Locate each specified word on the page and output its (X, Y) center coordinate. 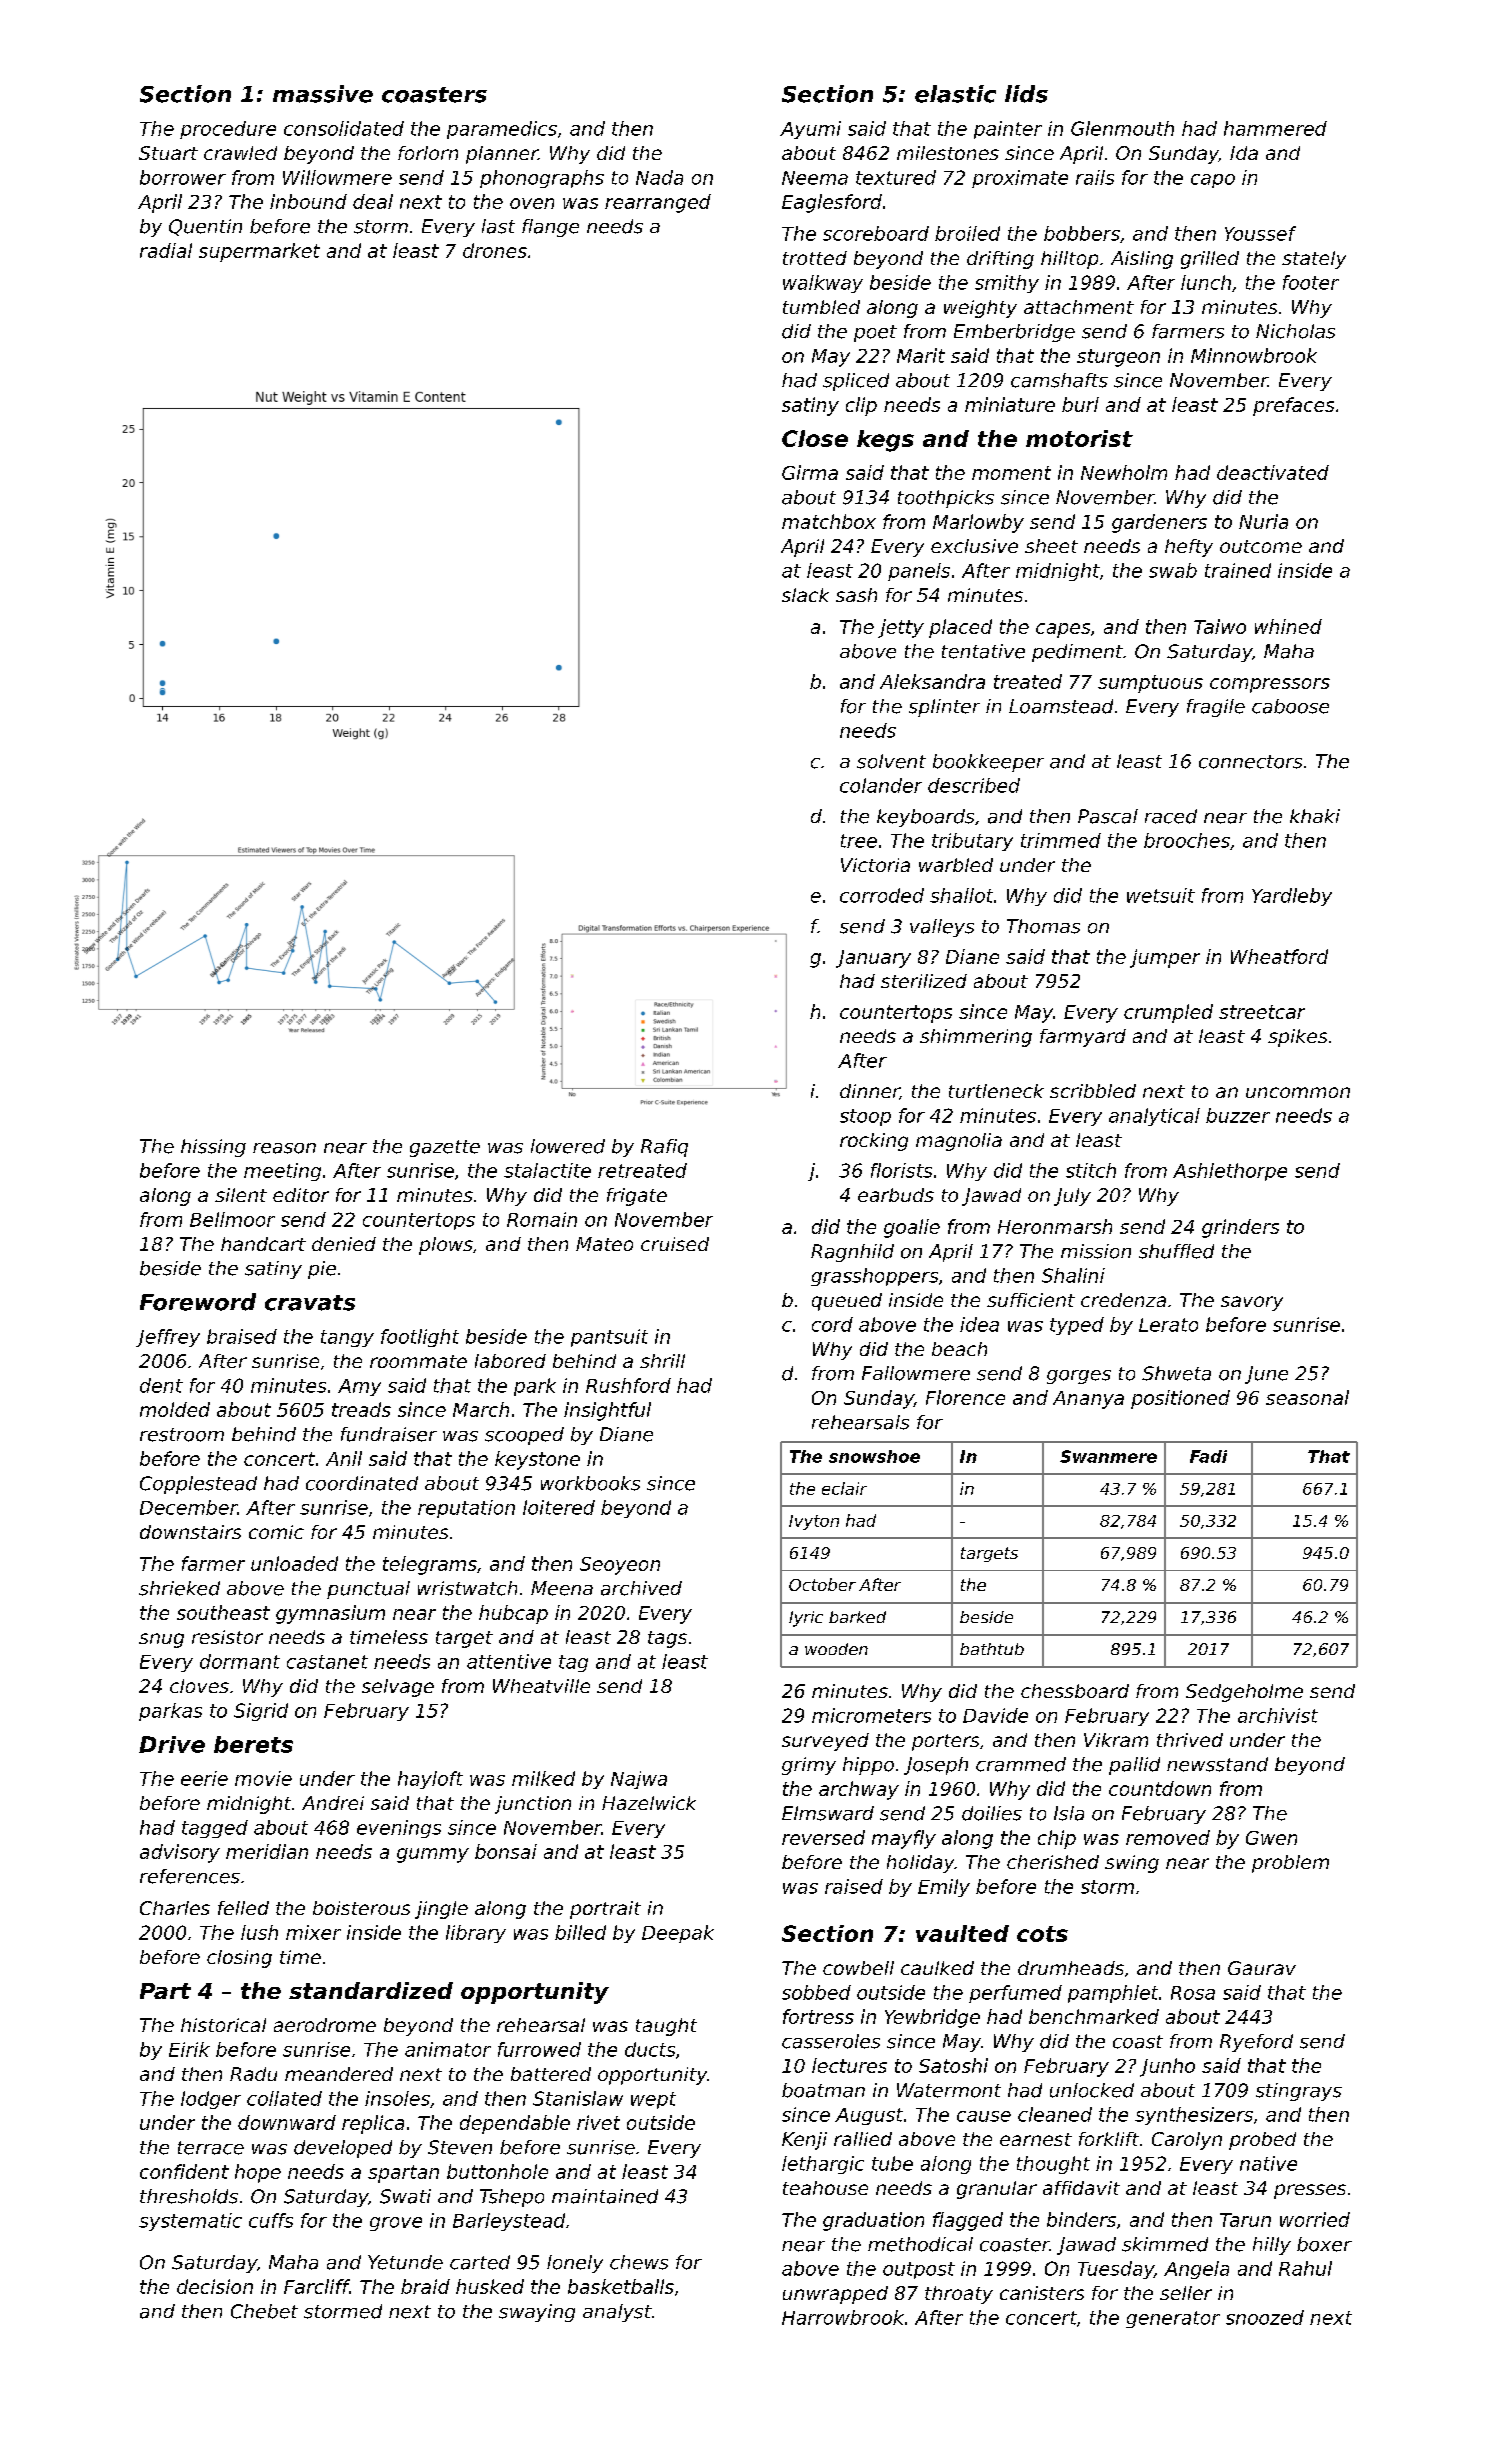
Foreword (198, 1302)
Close (815, 438)
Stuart (168, 153)
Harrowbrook (843, 2317)
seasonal (1307, 1397)
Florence (965, 1397)
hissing (213, 1148)
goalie (912, 1228)
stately (1314, 260)
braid (425, 2286)
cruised (675, 1244)
